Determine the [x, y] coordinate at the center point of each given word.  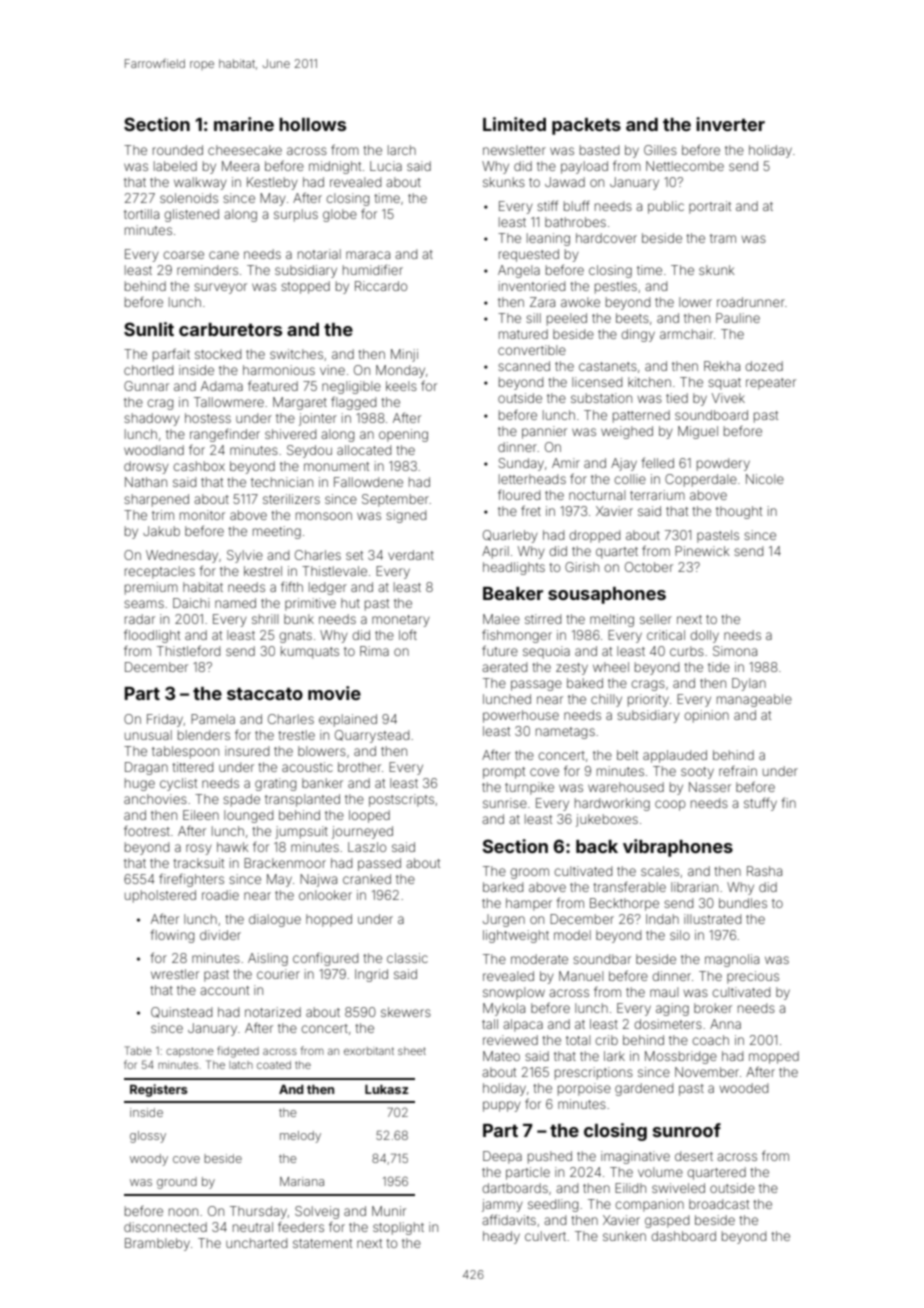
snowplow [514, 993]
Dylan [749, 684]
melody [300, 1137]
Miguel [698, 432]
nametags [565, 733]
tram [723, 238]
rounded [178, 150]
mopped [774, 1057]
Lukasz [387, 1089]
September [395, 500]
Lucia [386, 166]
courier [278, 974]
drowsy [146, 467]
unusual [148, 735]
